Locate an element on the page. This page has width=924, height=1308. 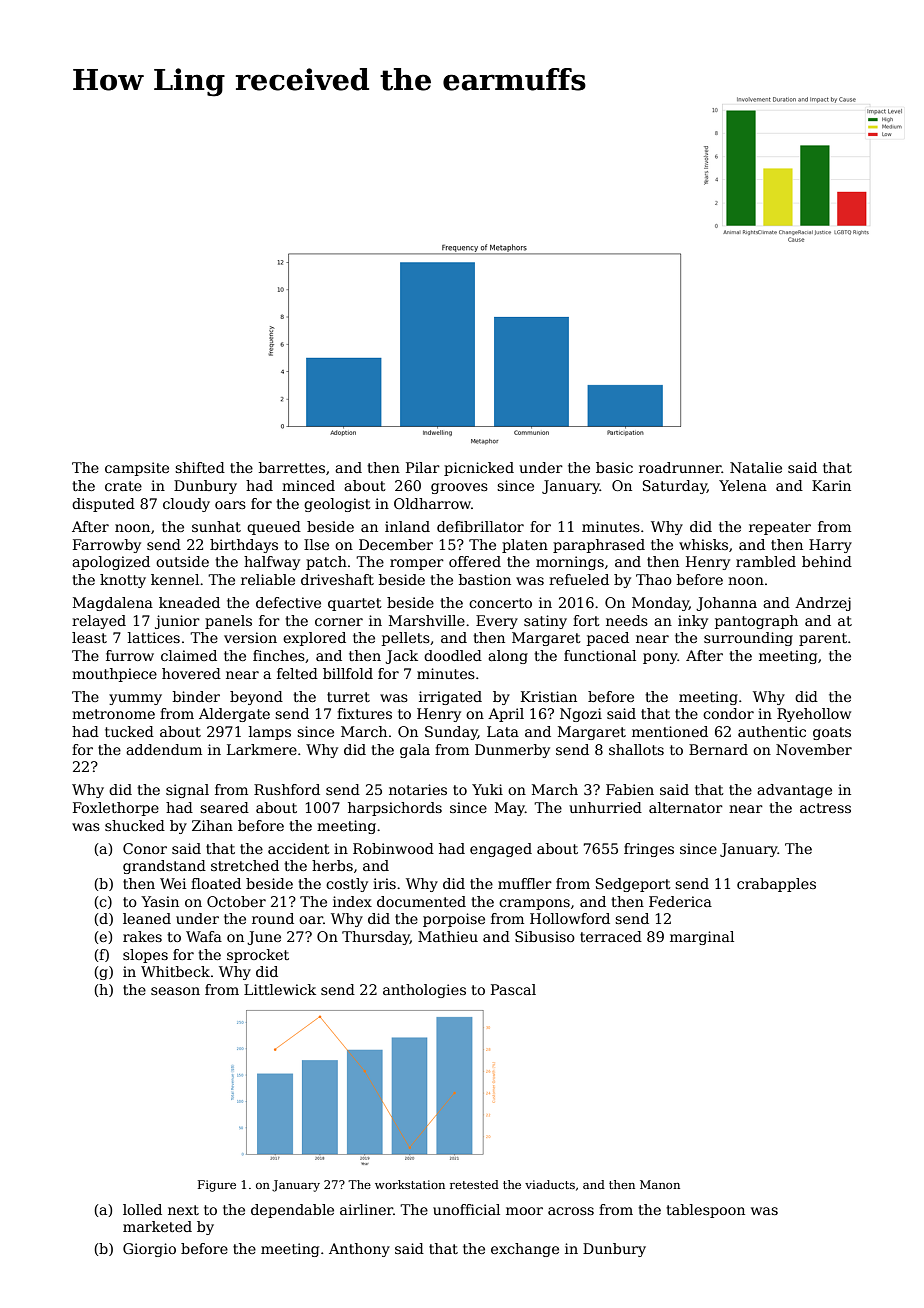
roadrunner is located at coordinates (680, 467).
